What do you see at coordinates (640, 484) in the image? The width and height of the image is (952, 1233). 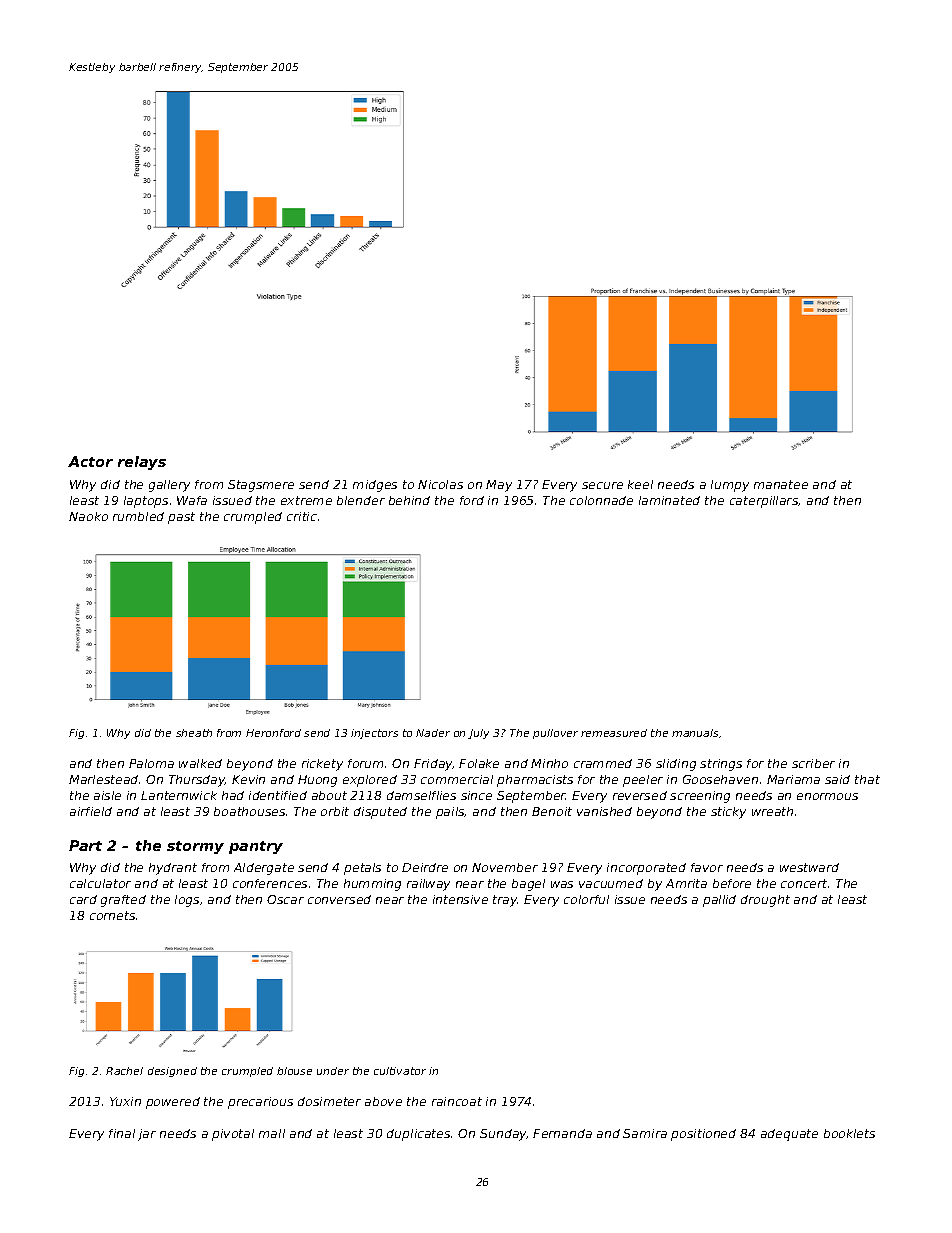 I see `keel` at bounding box center [640, 484].
